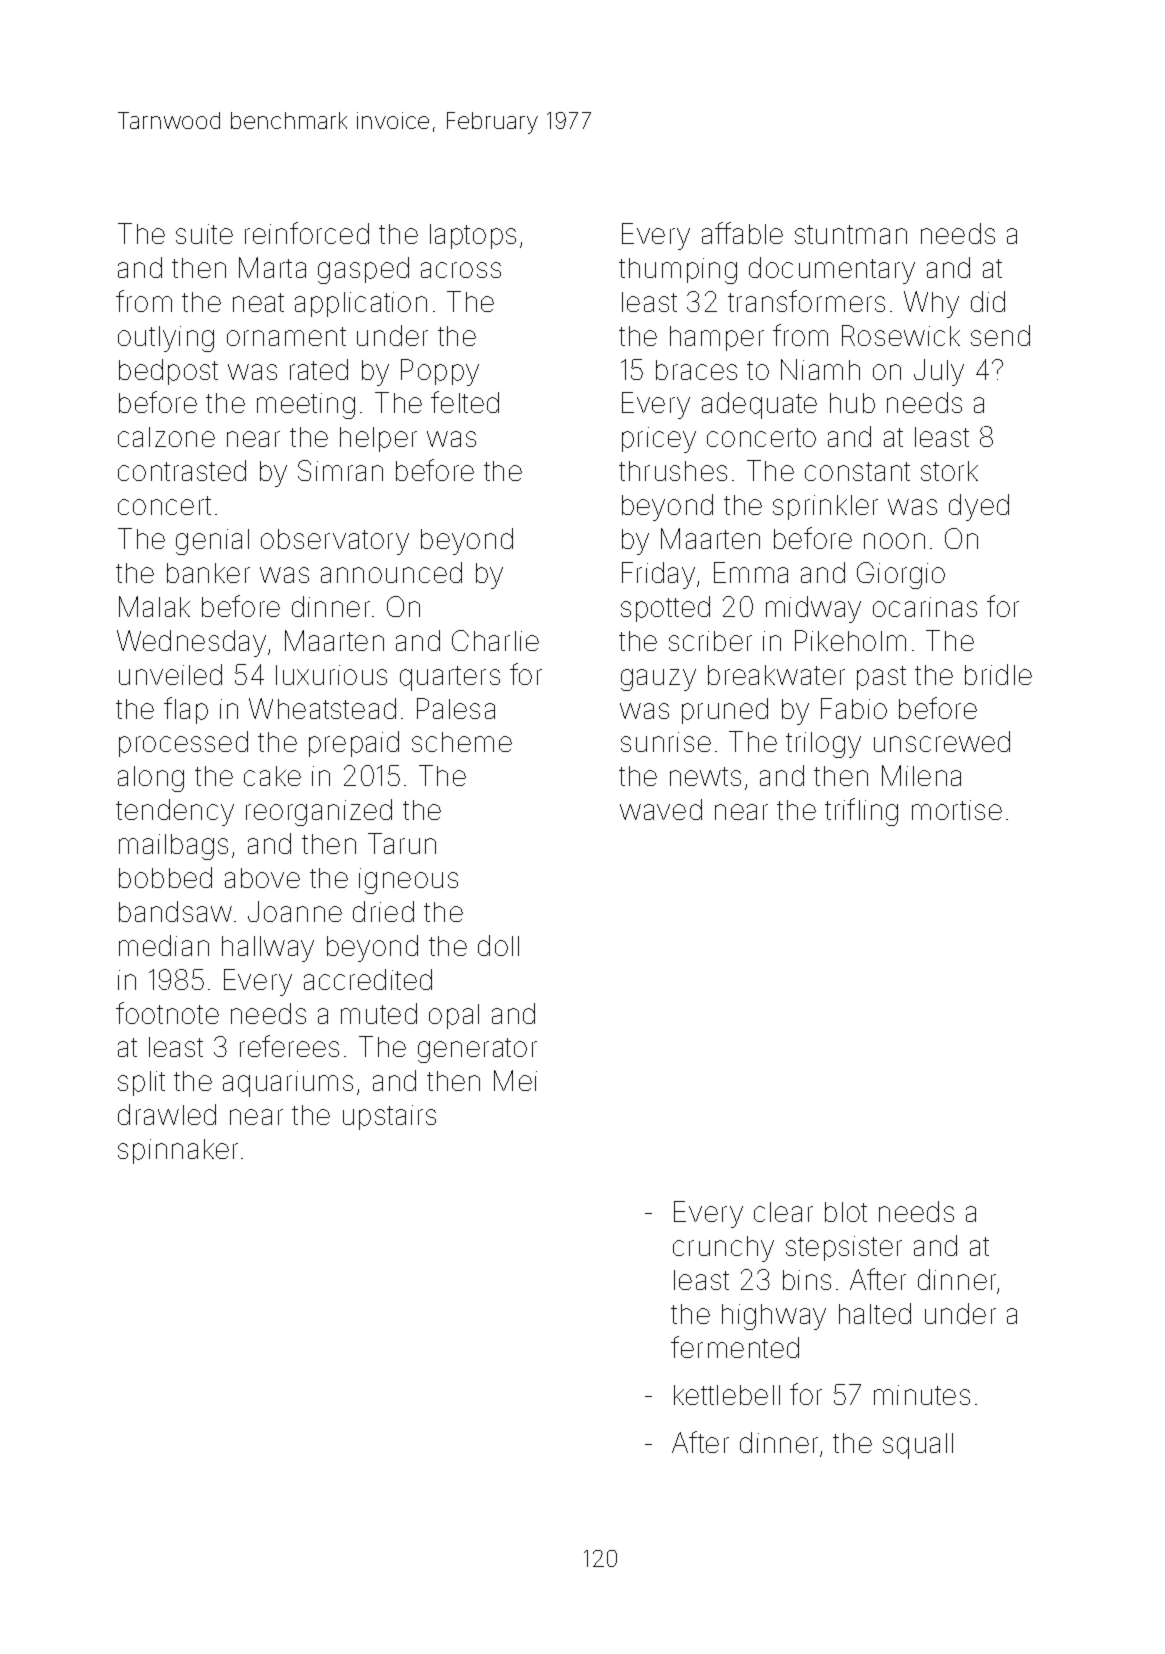 The height and width of the screenshot is (1654, 1165). What do you see at coordinates (167, 1114) in the screenshot?
I see `drawled` at bounding box center [167, 1114].
